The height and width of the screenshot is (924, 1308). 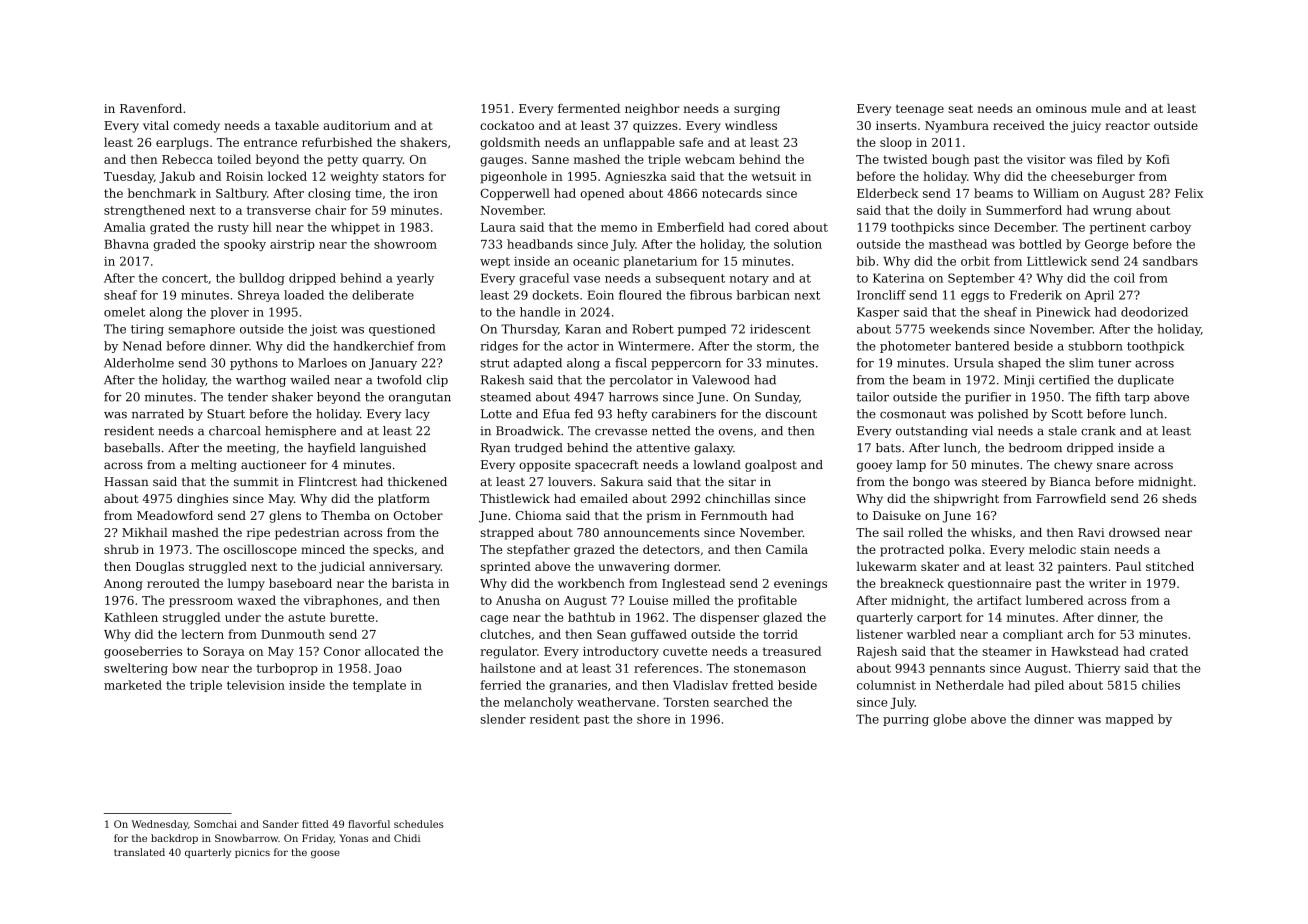 I want to click on Anusha, so click(x=518, y=600).
